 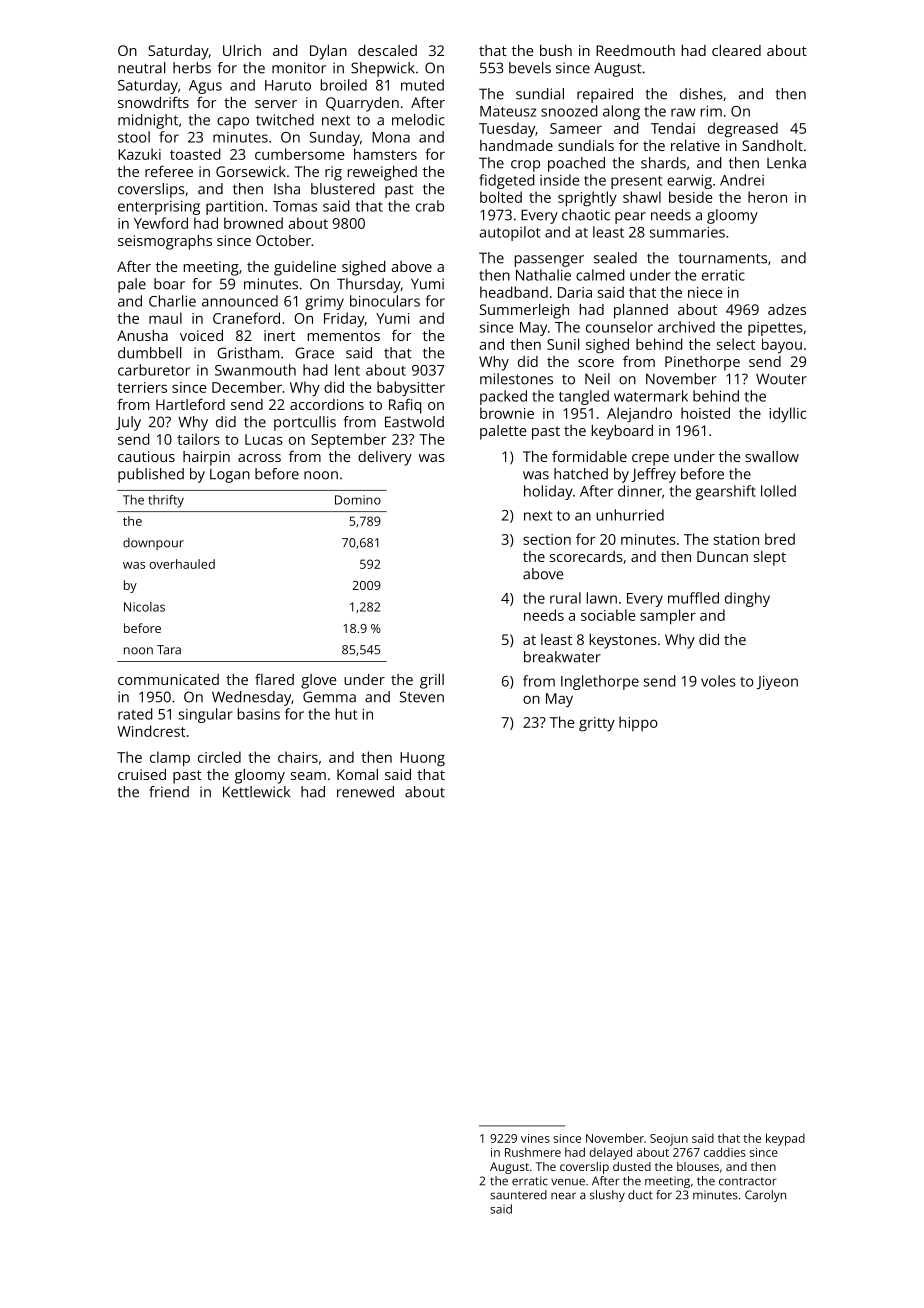 What do you see at coordinates (142, 774) in the image?
I see `cruised` at bounding box center [142, 774].
